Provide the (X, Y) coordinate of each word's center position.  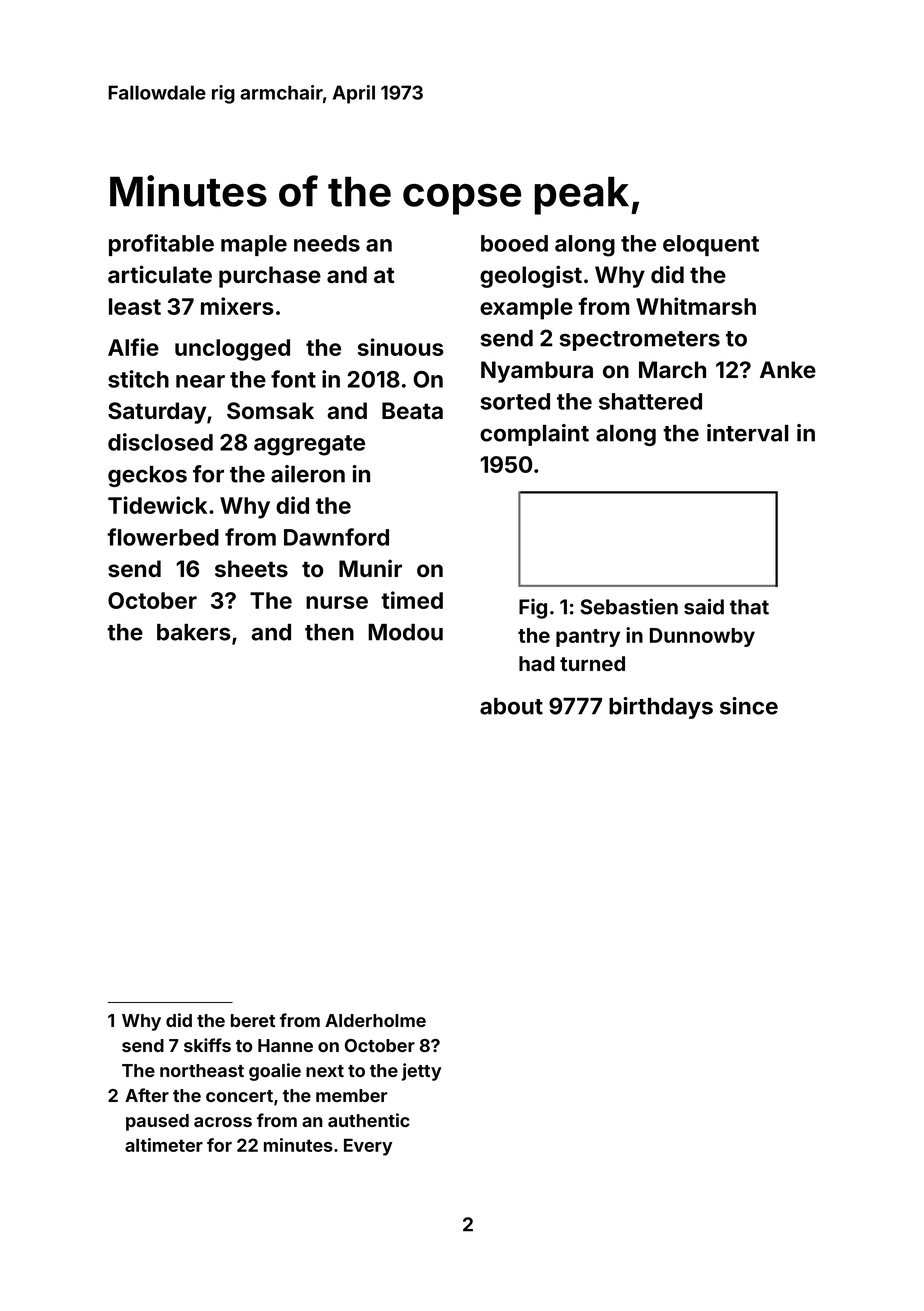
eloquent (711, 245)
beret (253, 1020)
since (749, 706)
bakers (194, 632)
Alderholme (375, 1020)
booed (514, 243)
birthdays (661, 708)
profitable (161, 245)
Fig (533, 608)
